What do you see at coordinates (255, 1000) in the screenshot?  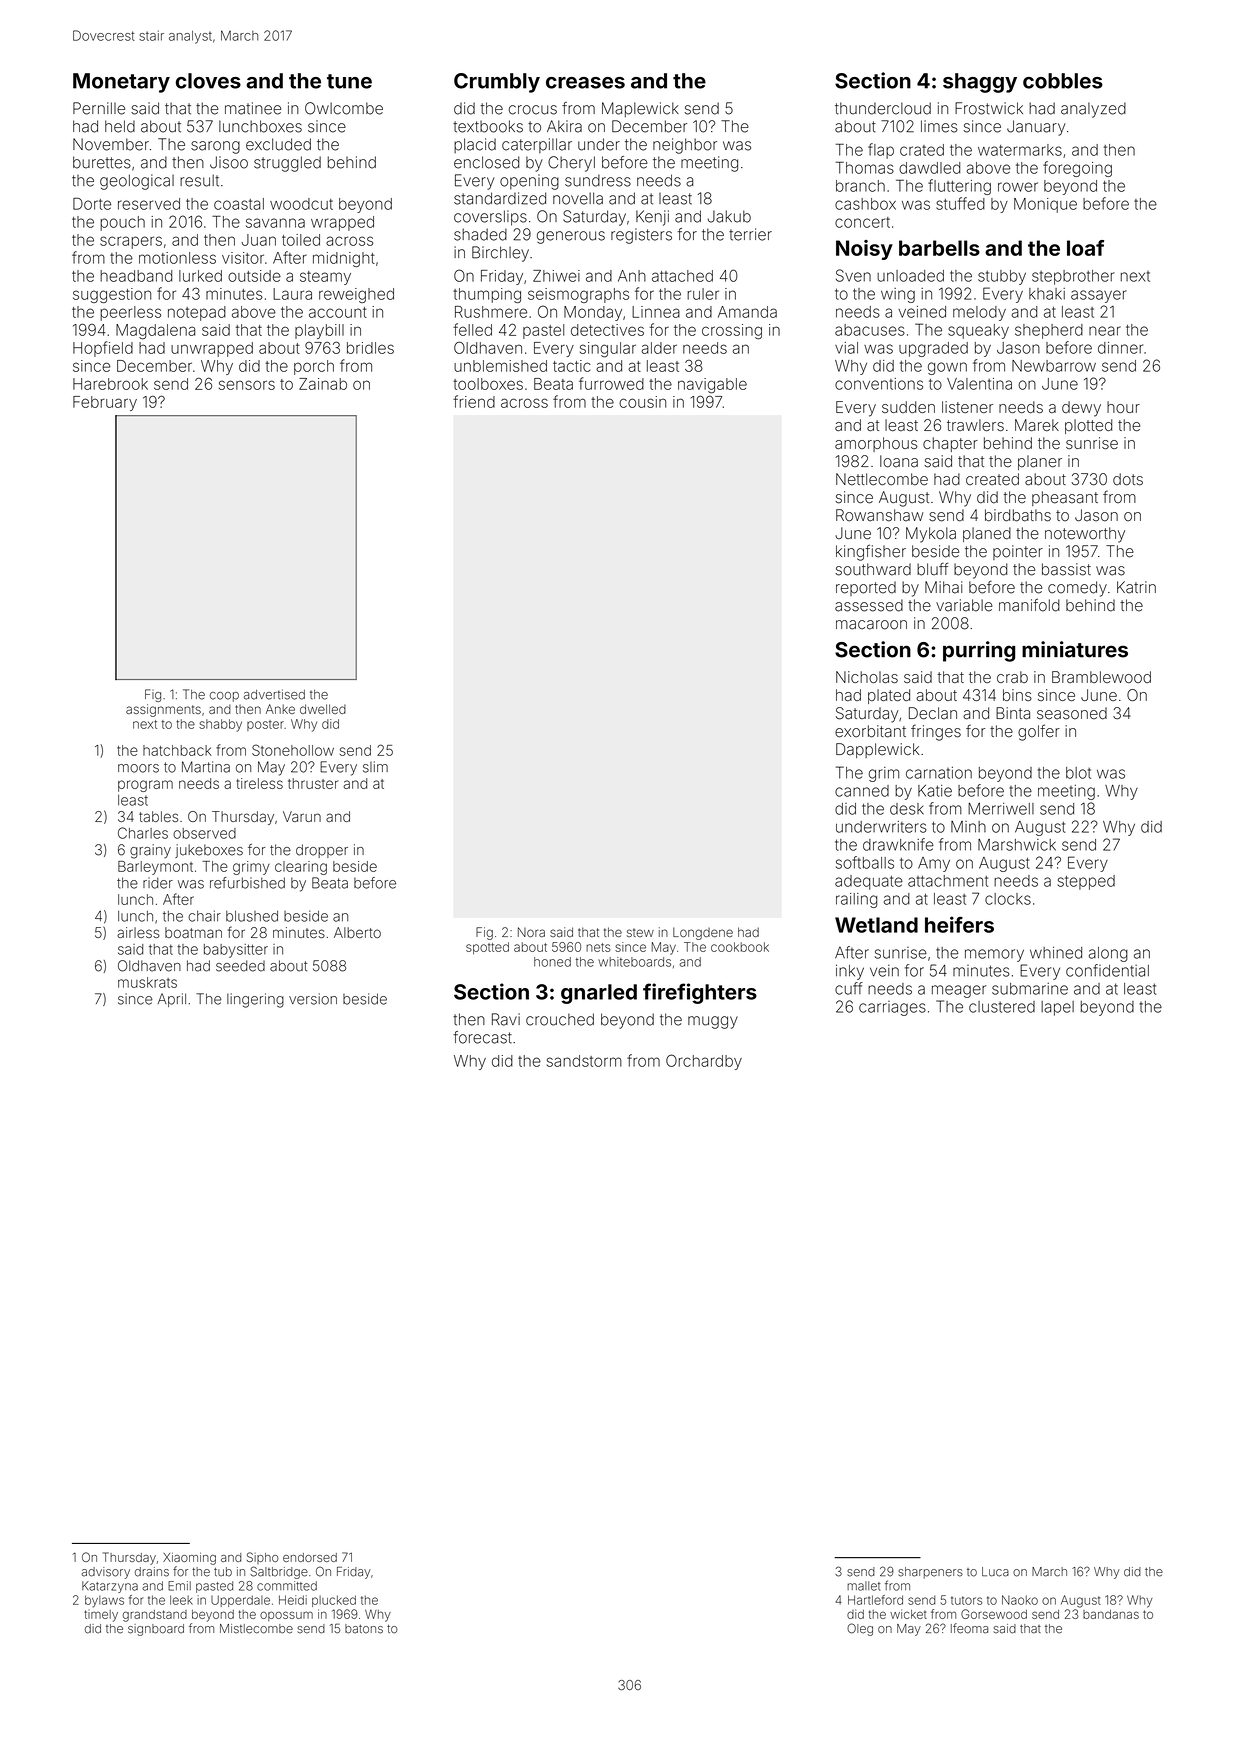 I see `lingering` at bounding box center [255, 1000].
